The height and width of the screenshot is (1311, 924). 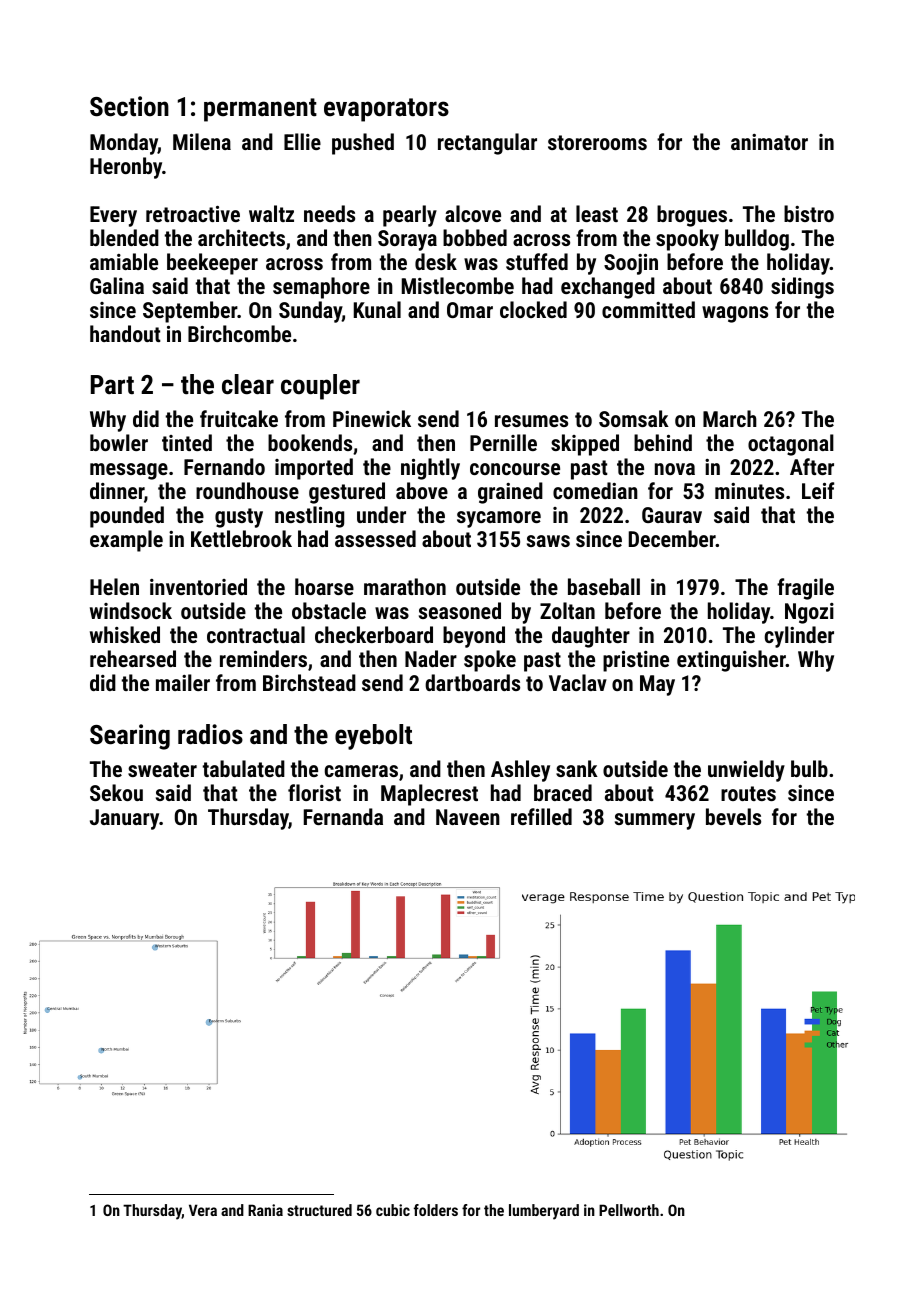 What do you see at coordinates (597, 142) in the screenshot?
I see `storerooms` at bounding box center [597, 142].
